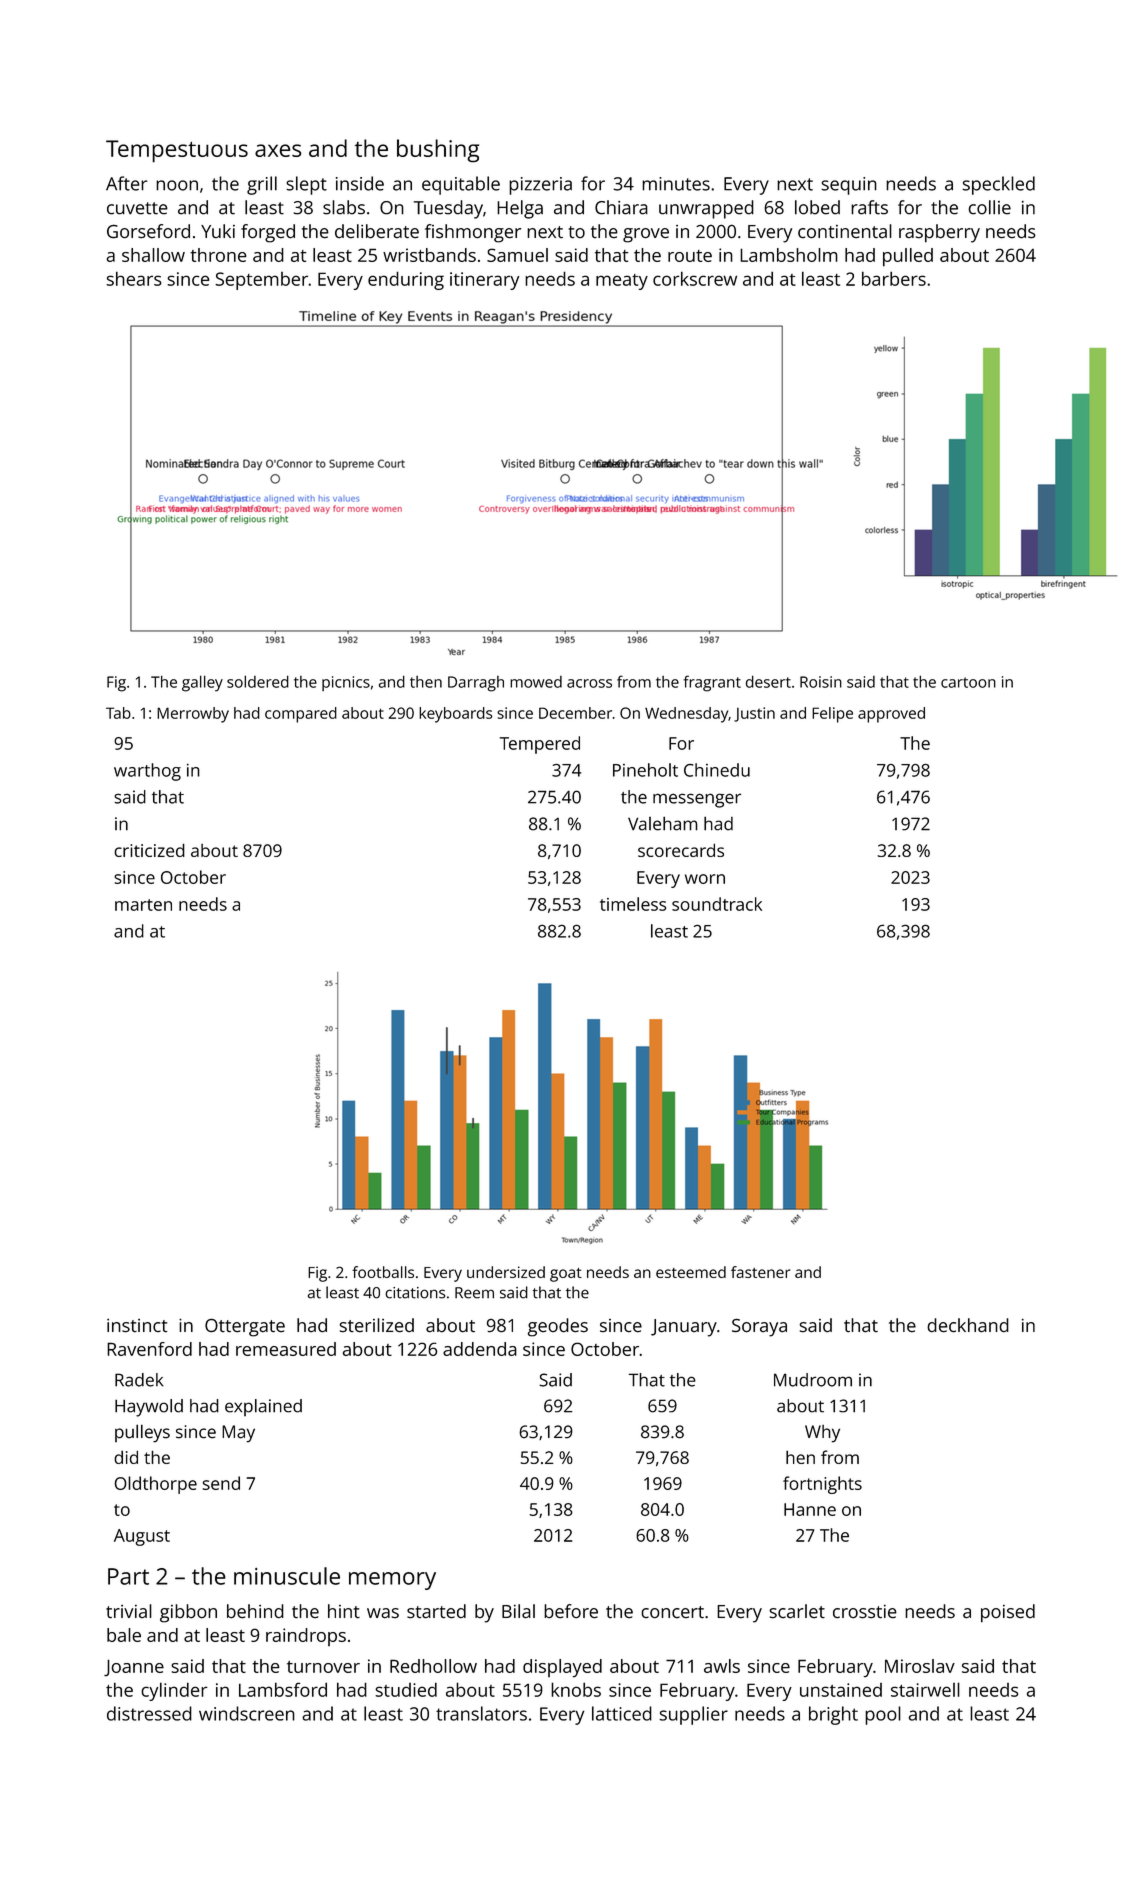  What do you see at coordinates (768, 681) in the screenshot?
I see `desert` at bounding box center [768, 681].
